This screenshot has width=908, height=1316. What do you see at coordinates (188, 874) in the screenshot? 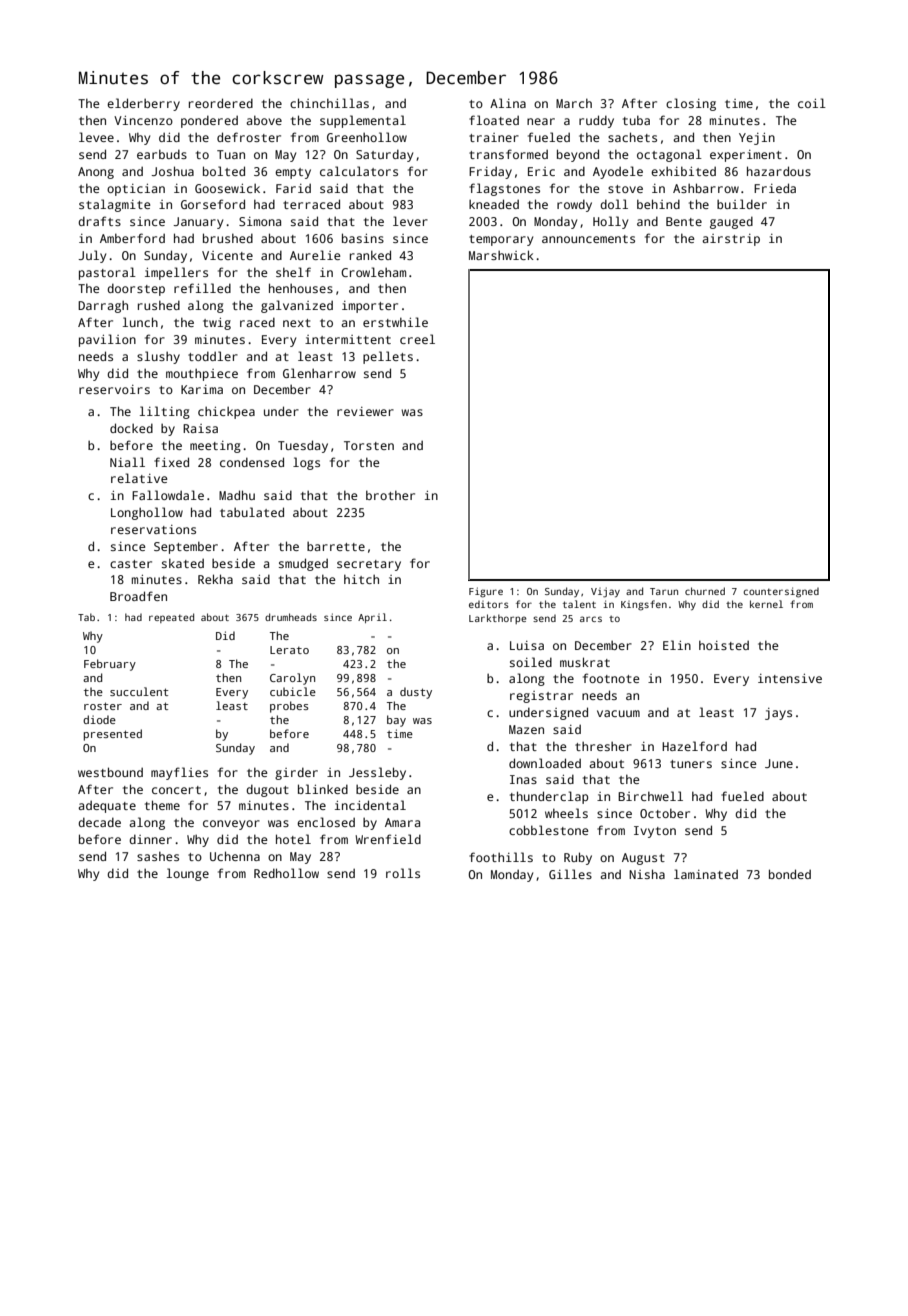
I see `lounge` at bounding box center [188, 874].
